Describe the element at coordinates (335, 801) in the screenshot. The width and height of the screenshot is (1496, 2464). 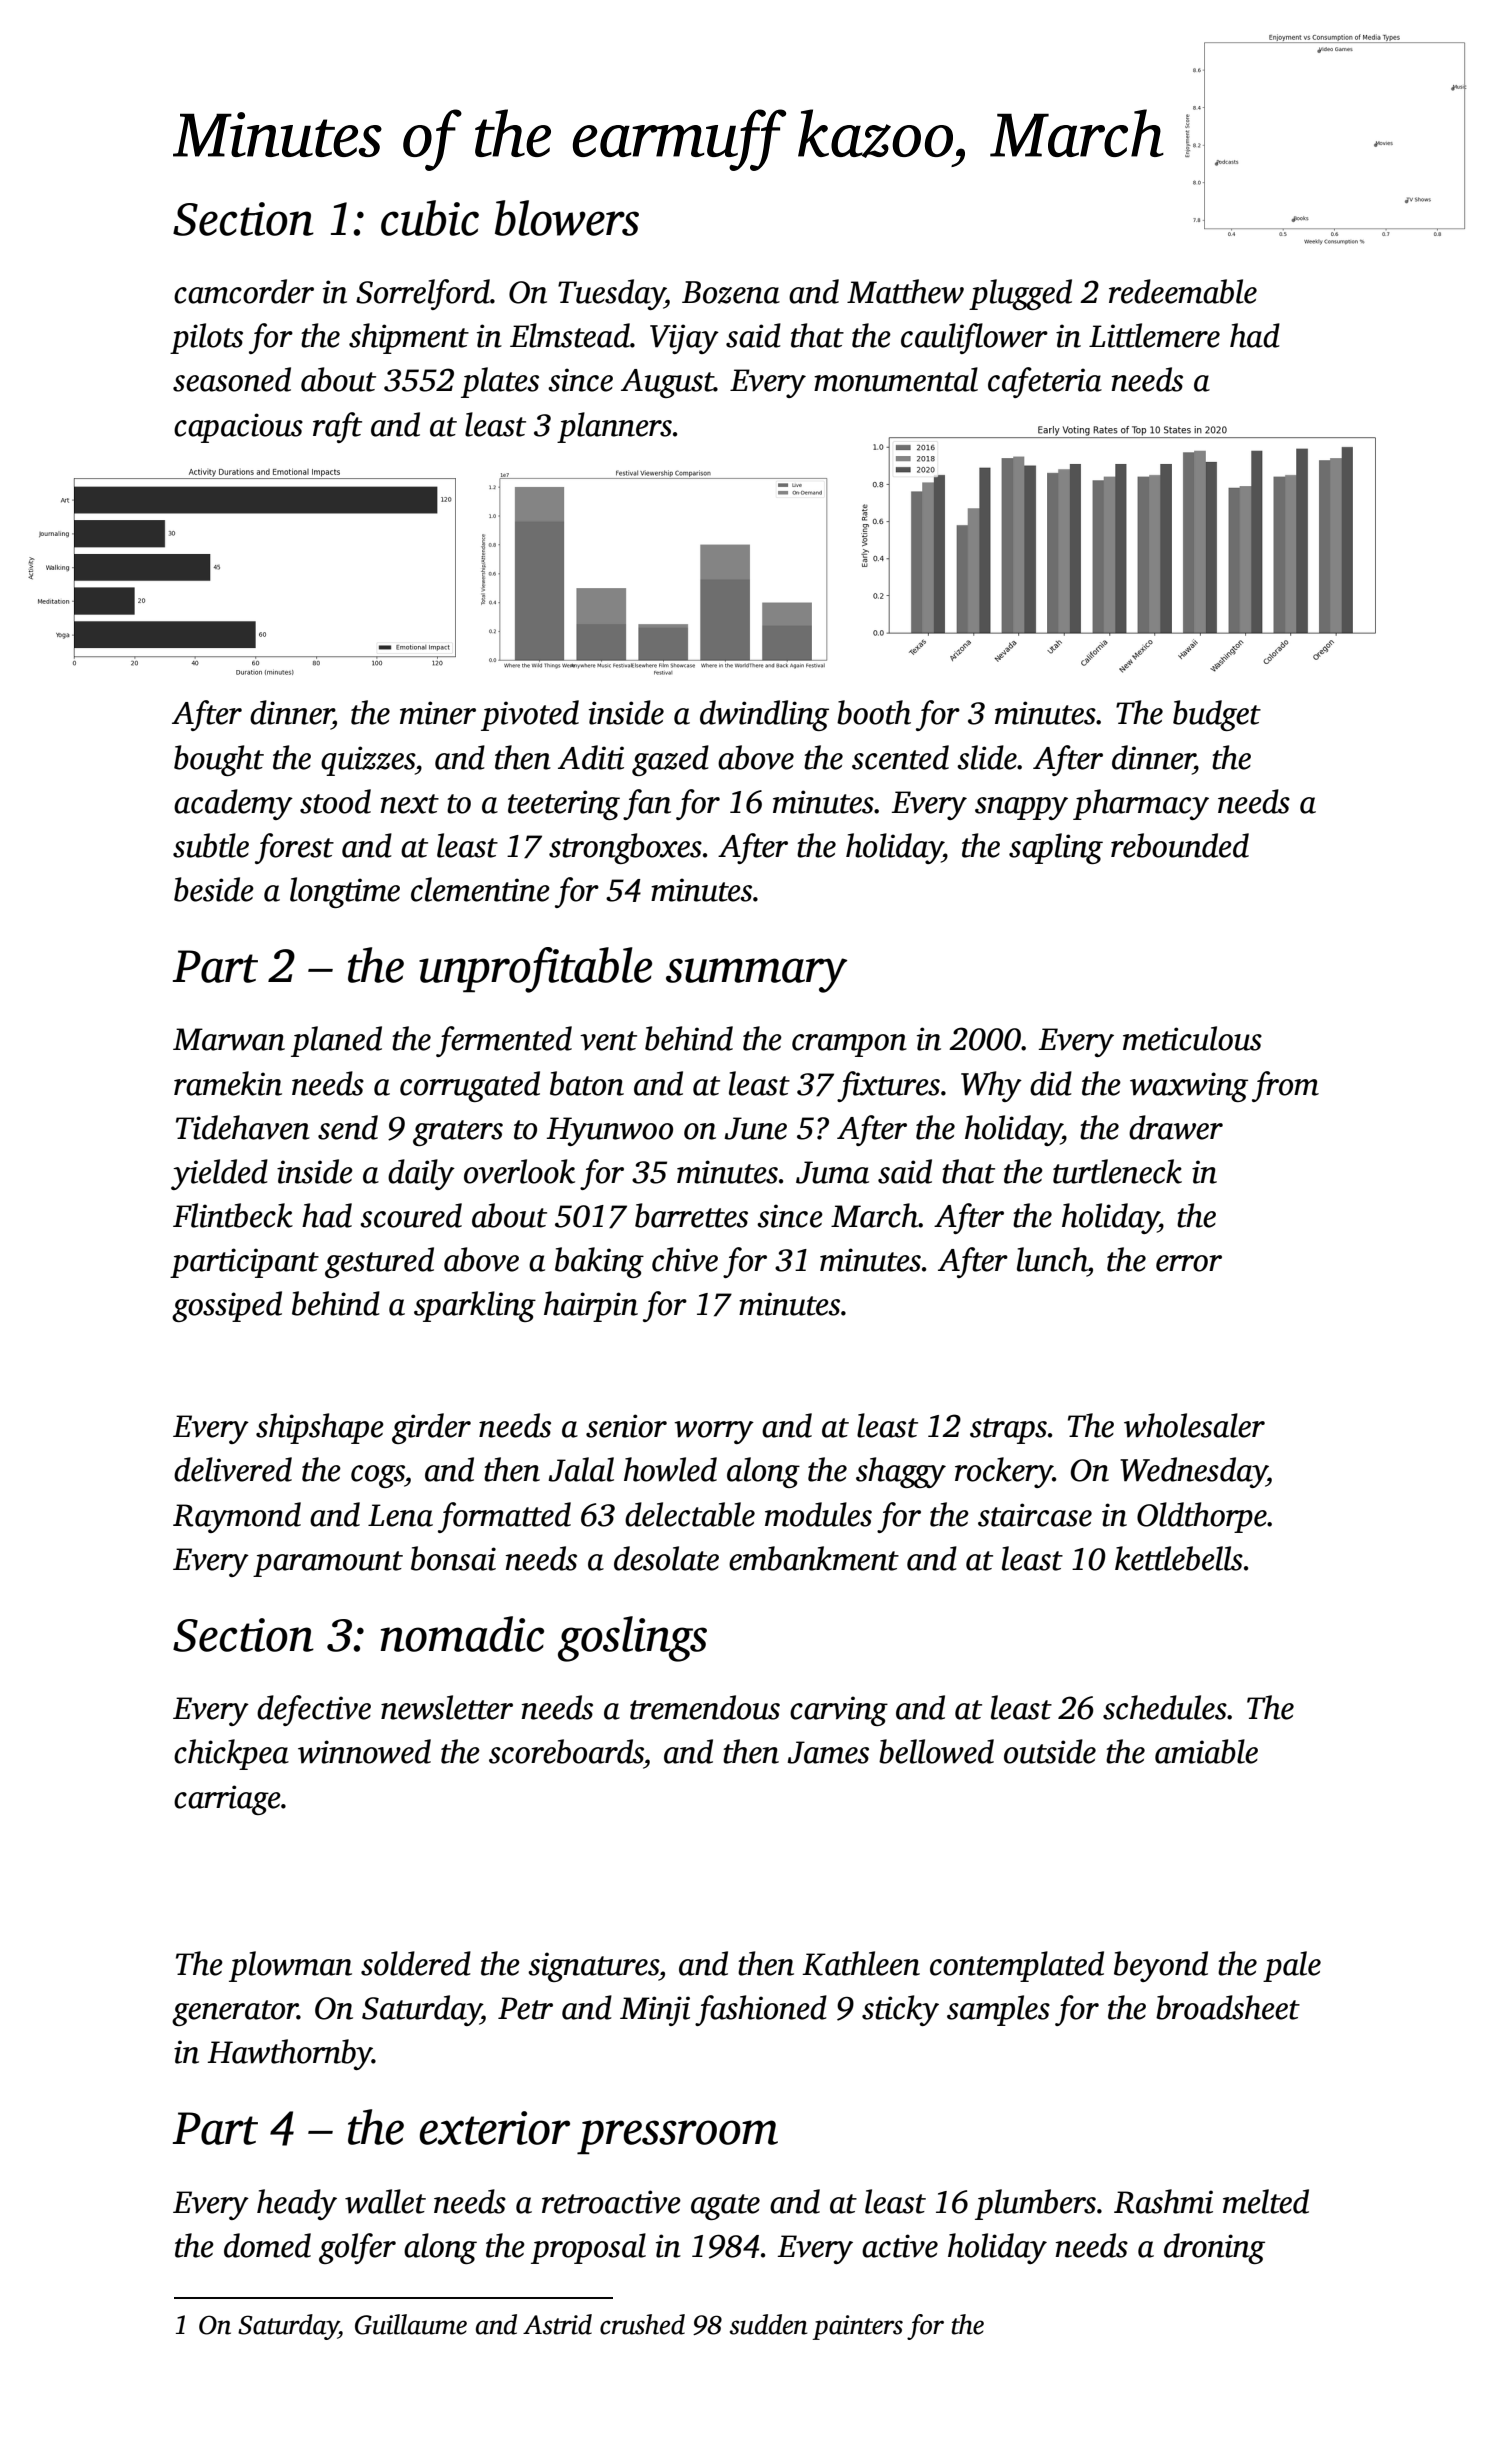
I see `stood` at that location.
